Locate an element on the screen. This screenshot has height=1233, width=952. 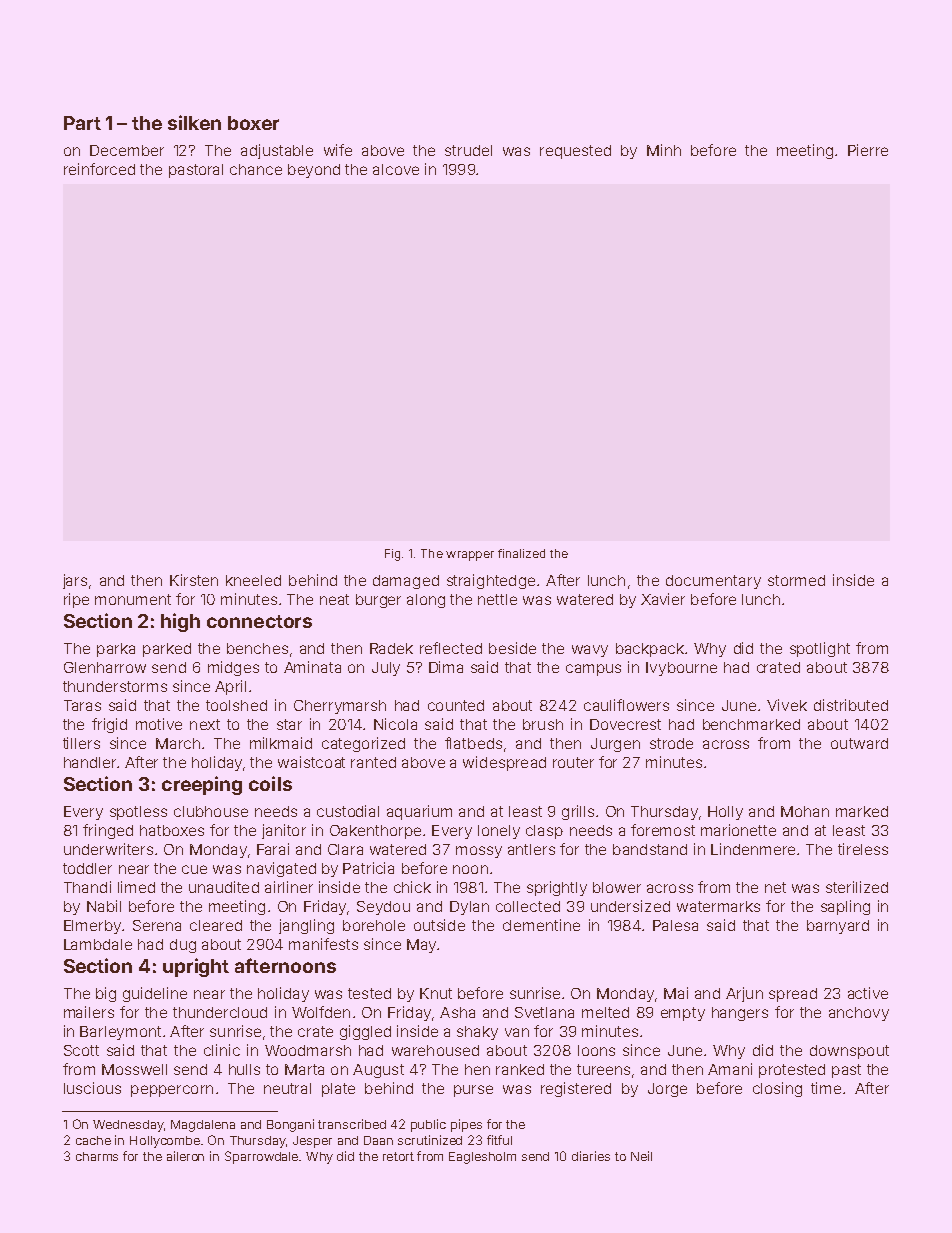
Neil is located at coordinates (641, 1156).
